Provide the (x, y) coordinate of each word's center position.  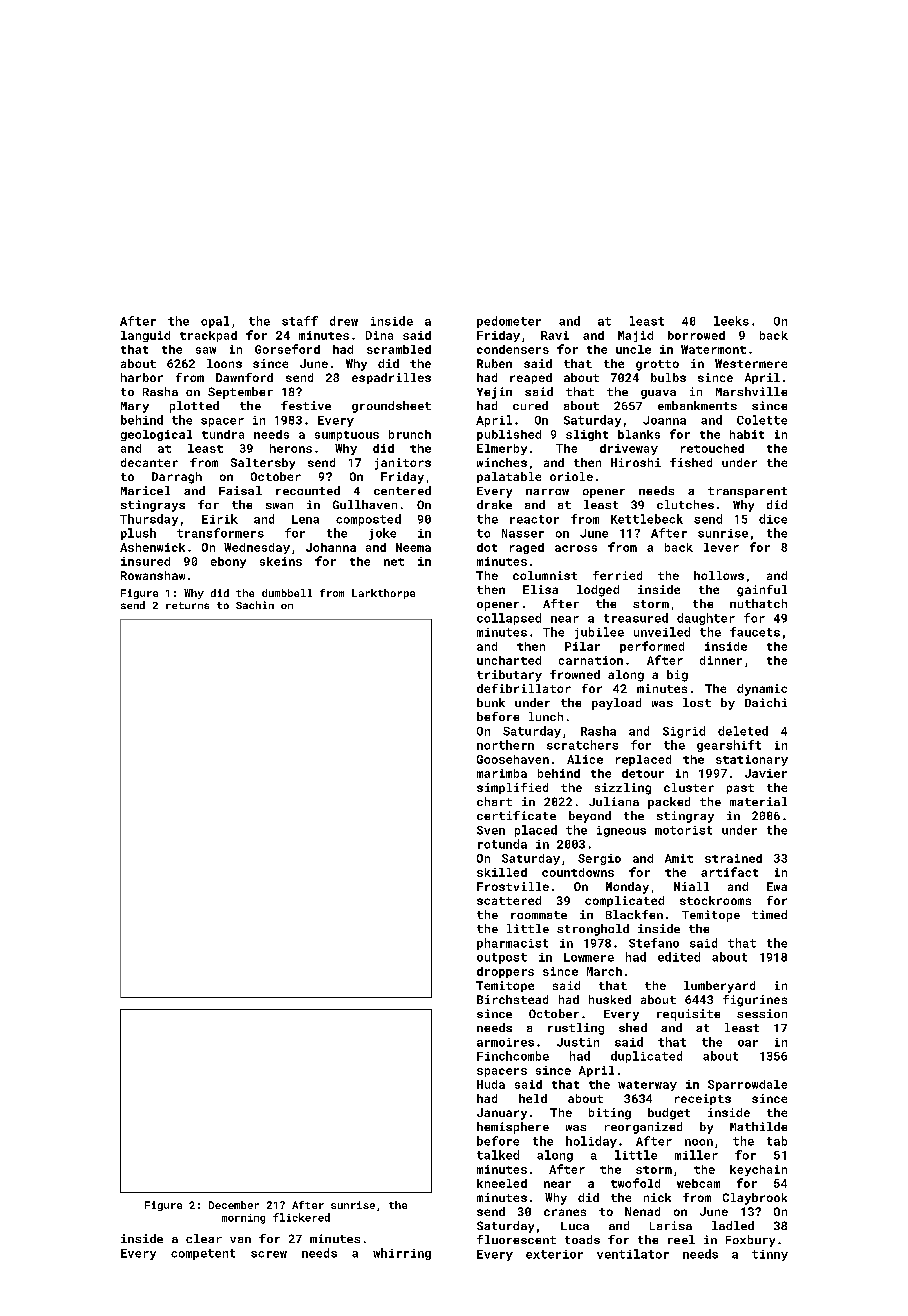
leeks (731, 321)
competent (203, 1254)
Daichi (766, 702)
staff (300, 321)
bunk (491, 702)
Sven (491, 830)
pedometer (509, 322)
